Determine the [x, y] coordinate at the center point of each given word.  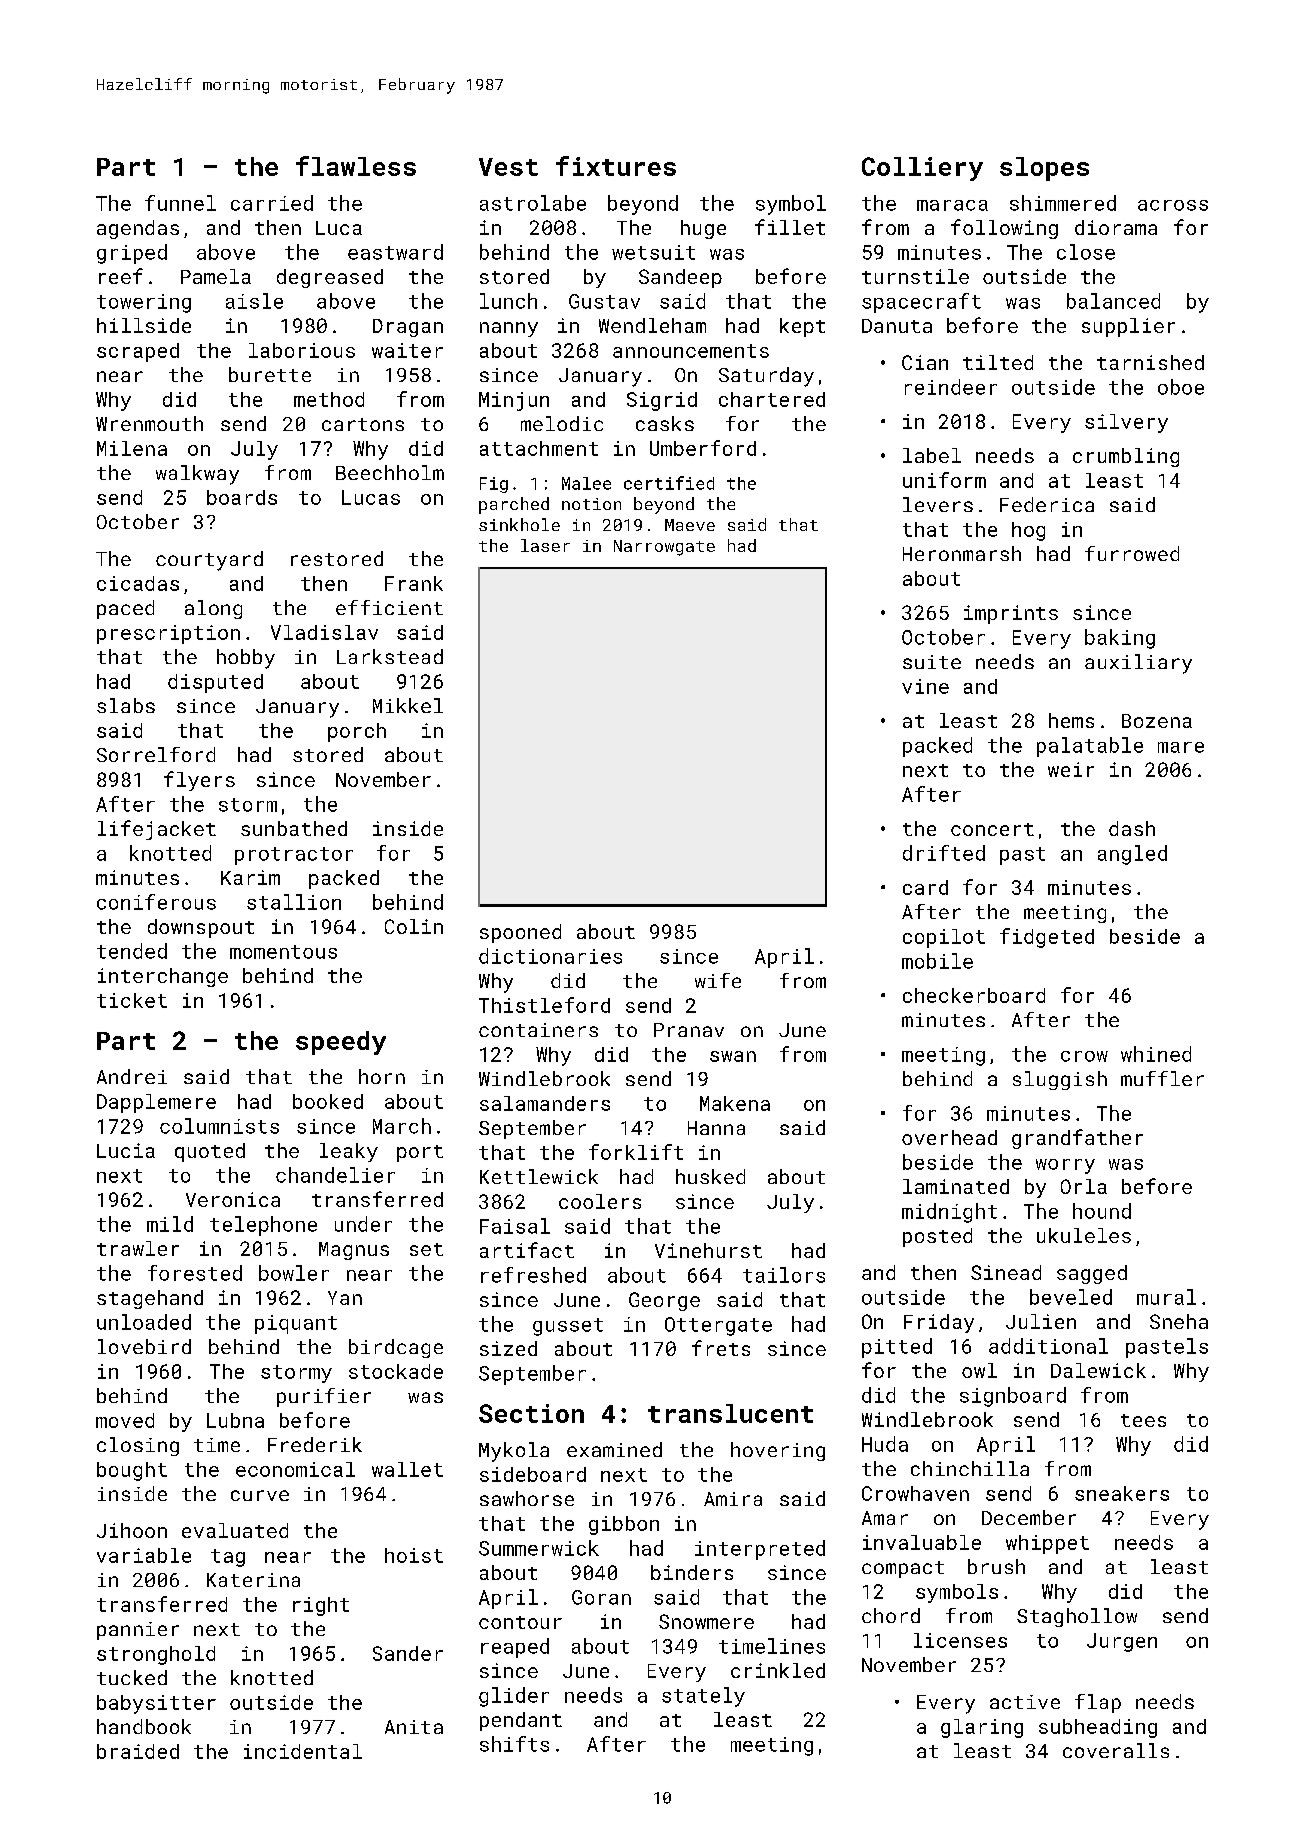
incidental [303, 1751]
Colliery [922, 169]
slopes [1044, 169]
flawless [356, 166]
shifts [514, 1744]
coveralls [1116, 1750]
